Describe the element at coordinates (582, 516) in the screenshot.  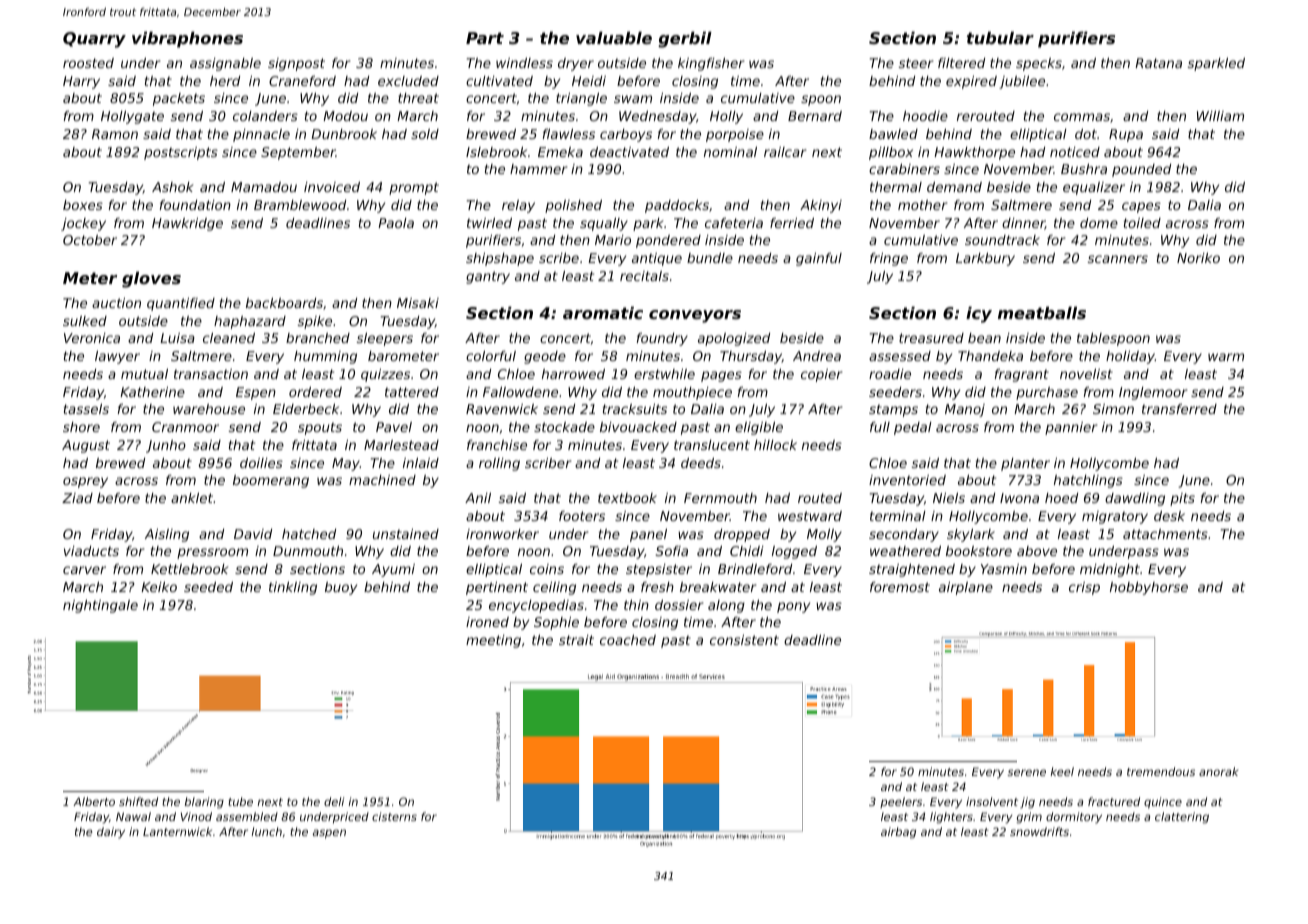
I see `footers` at that location.
